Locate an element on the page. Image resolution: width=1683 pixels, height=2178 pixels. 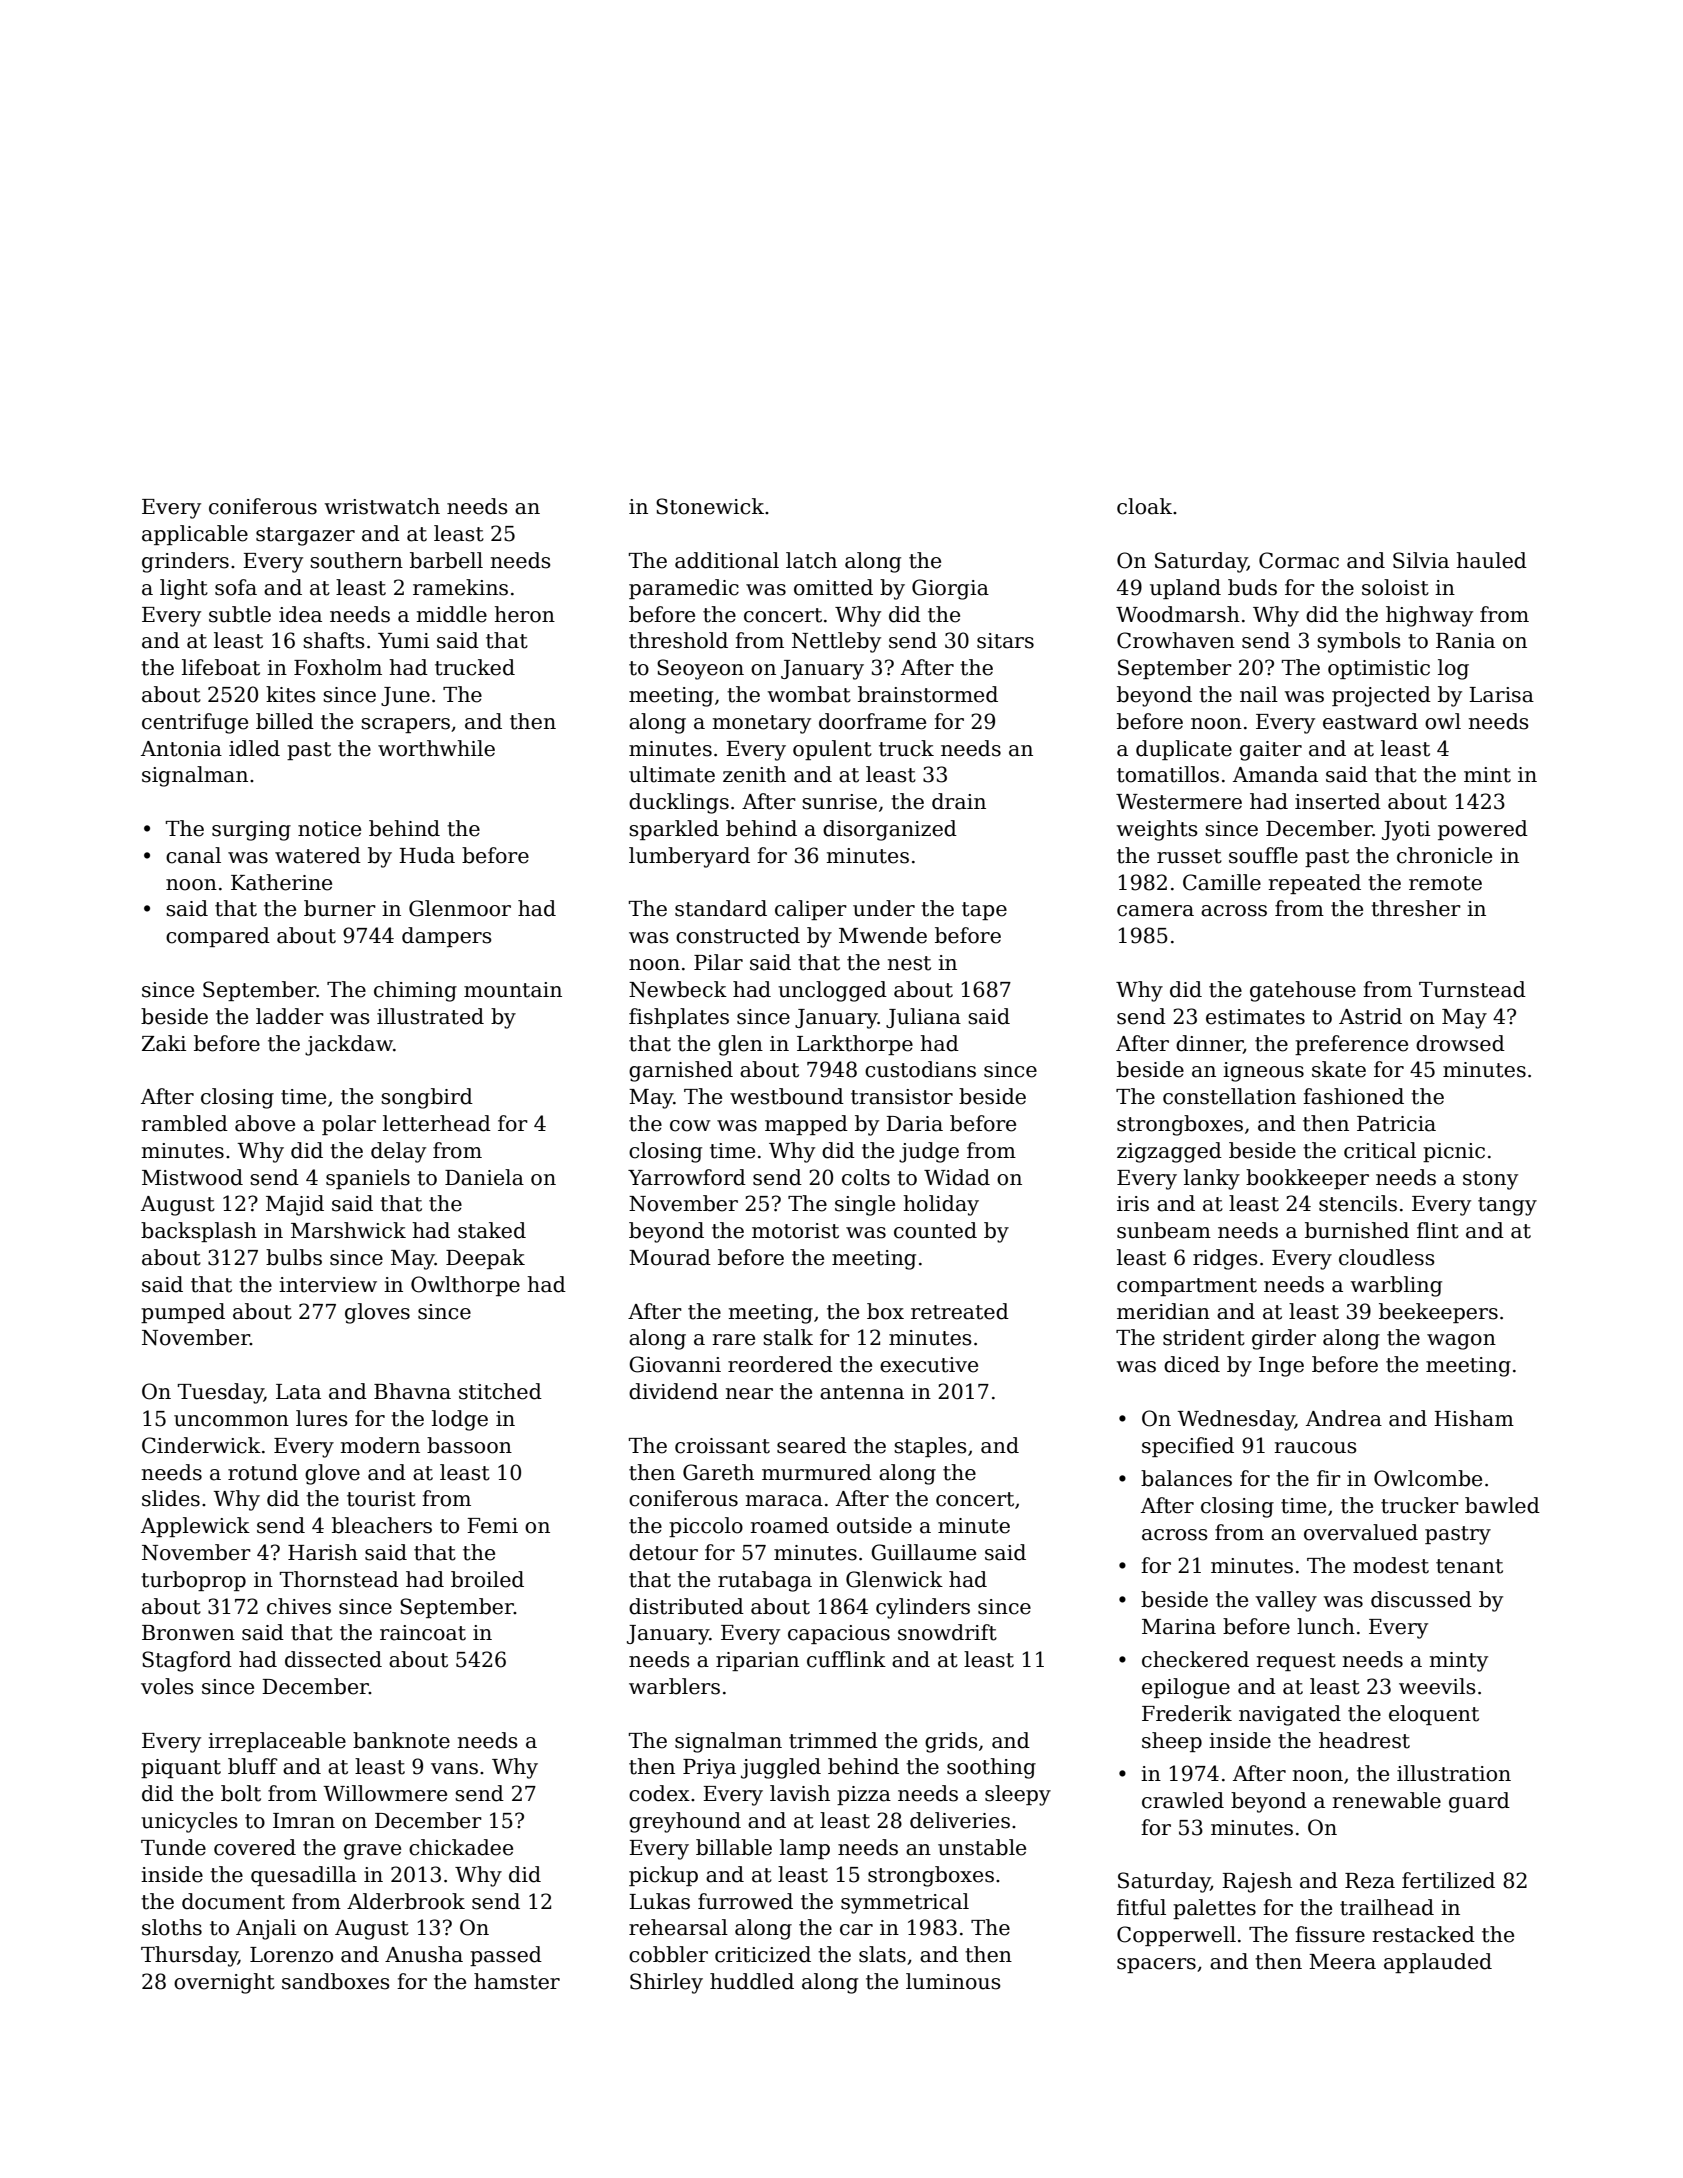
renewable is located at coordinates (1387, 1800).
